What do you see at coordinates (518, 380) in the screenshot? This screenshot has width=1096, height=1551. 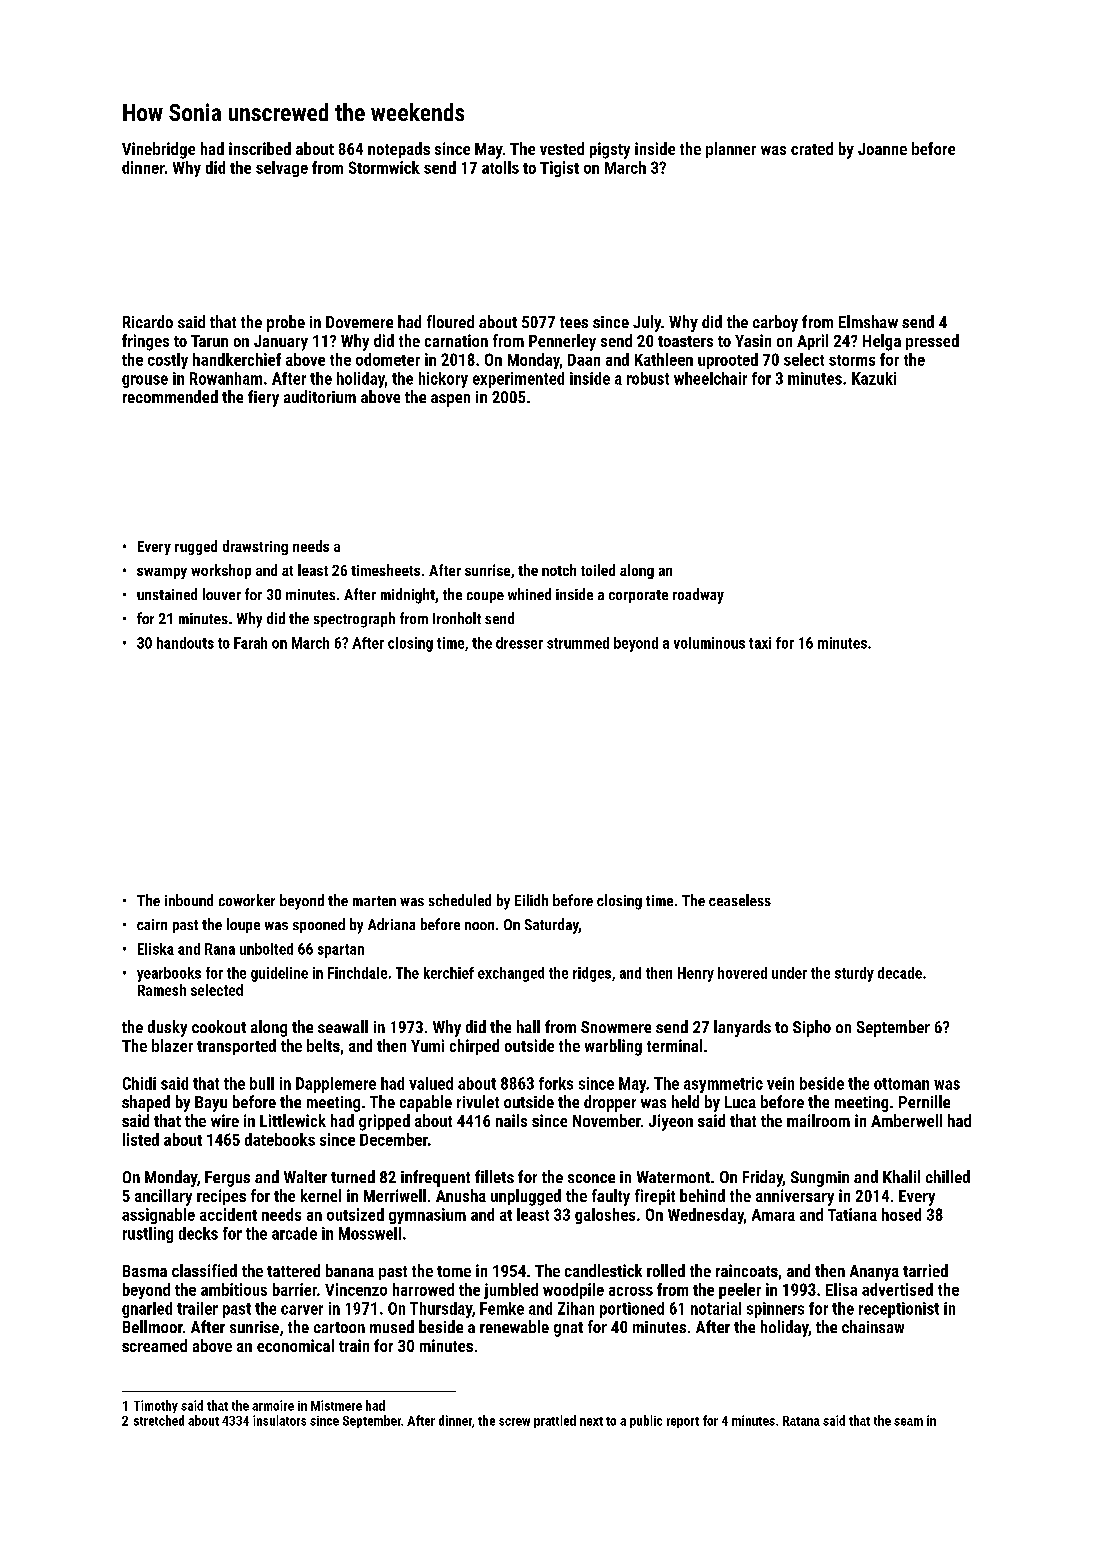 I see `experimented` at bounding box center [518, 380].
